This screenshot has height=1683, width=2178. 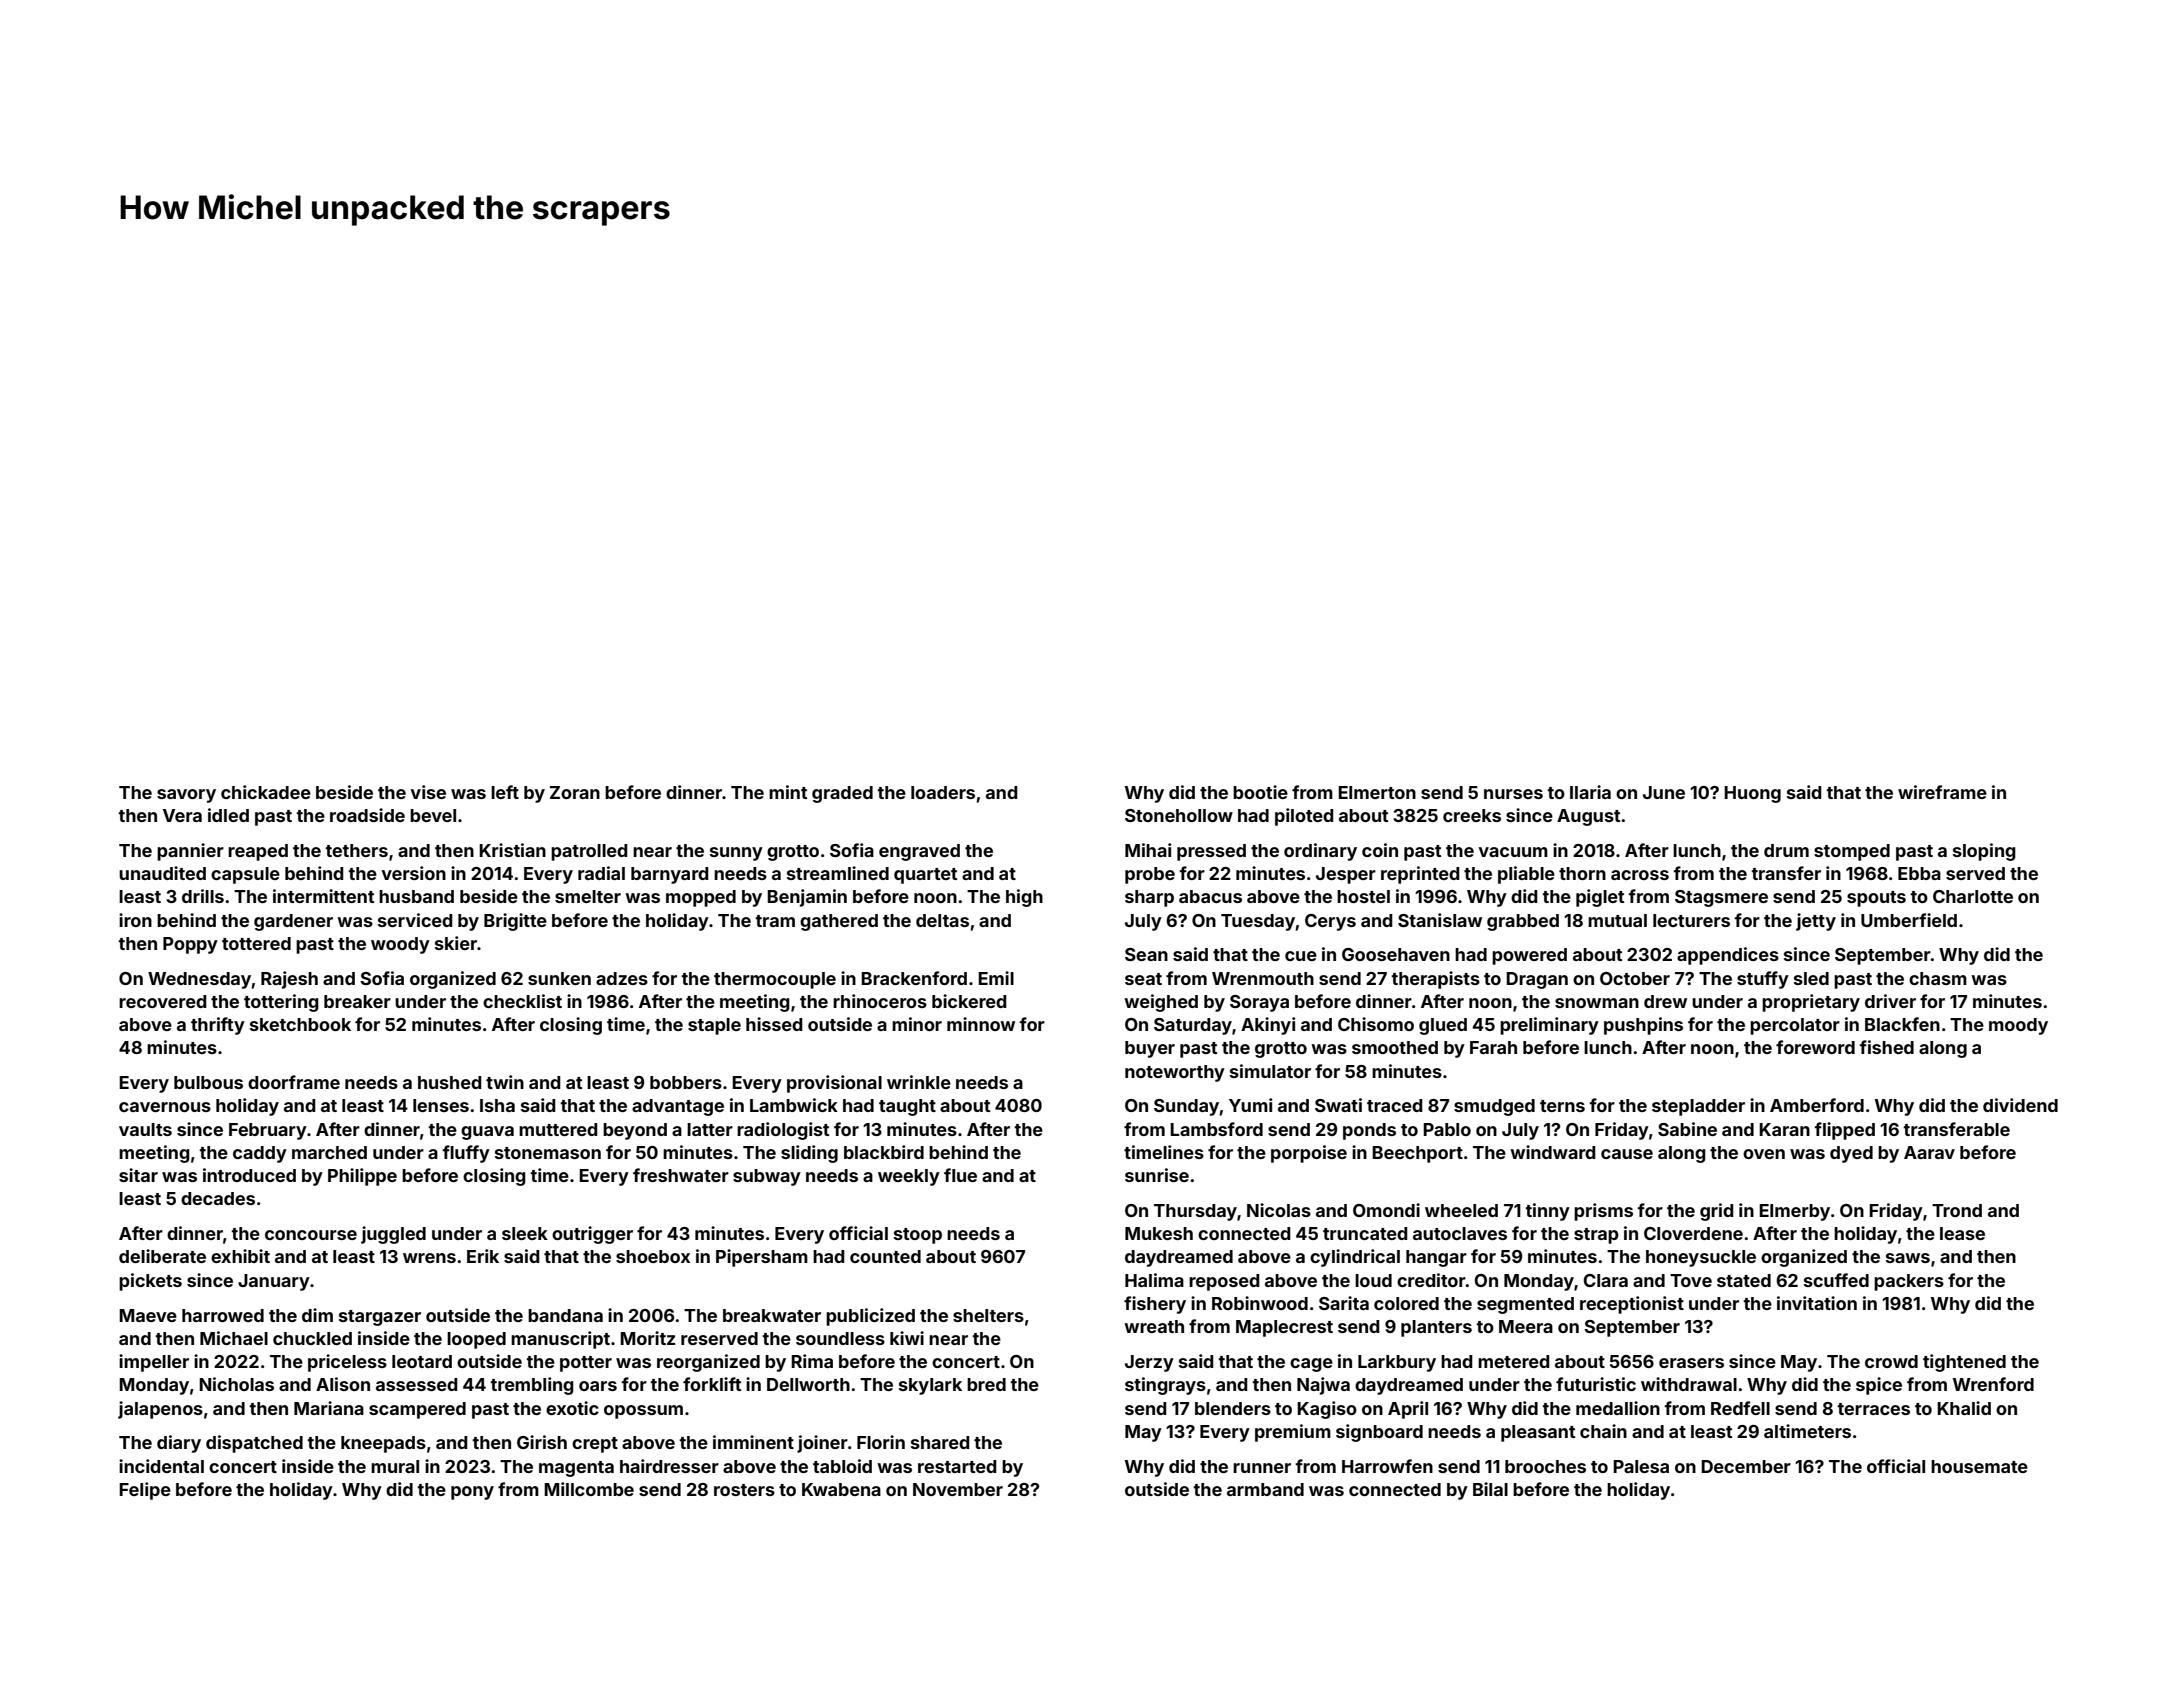 I want to click on patrolled, so click(x=589, y=852).
